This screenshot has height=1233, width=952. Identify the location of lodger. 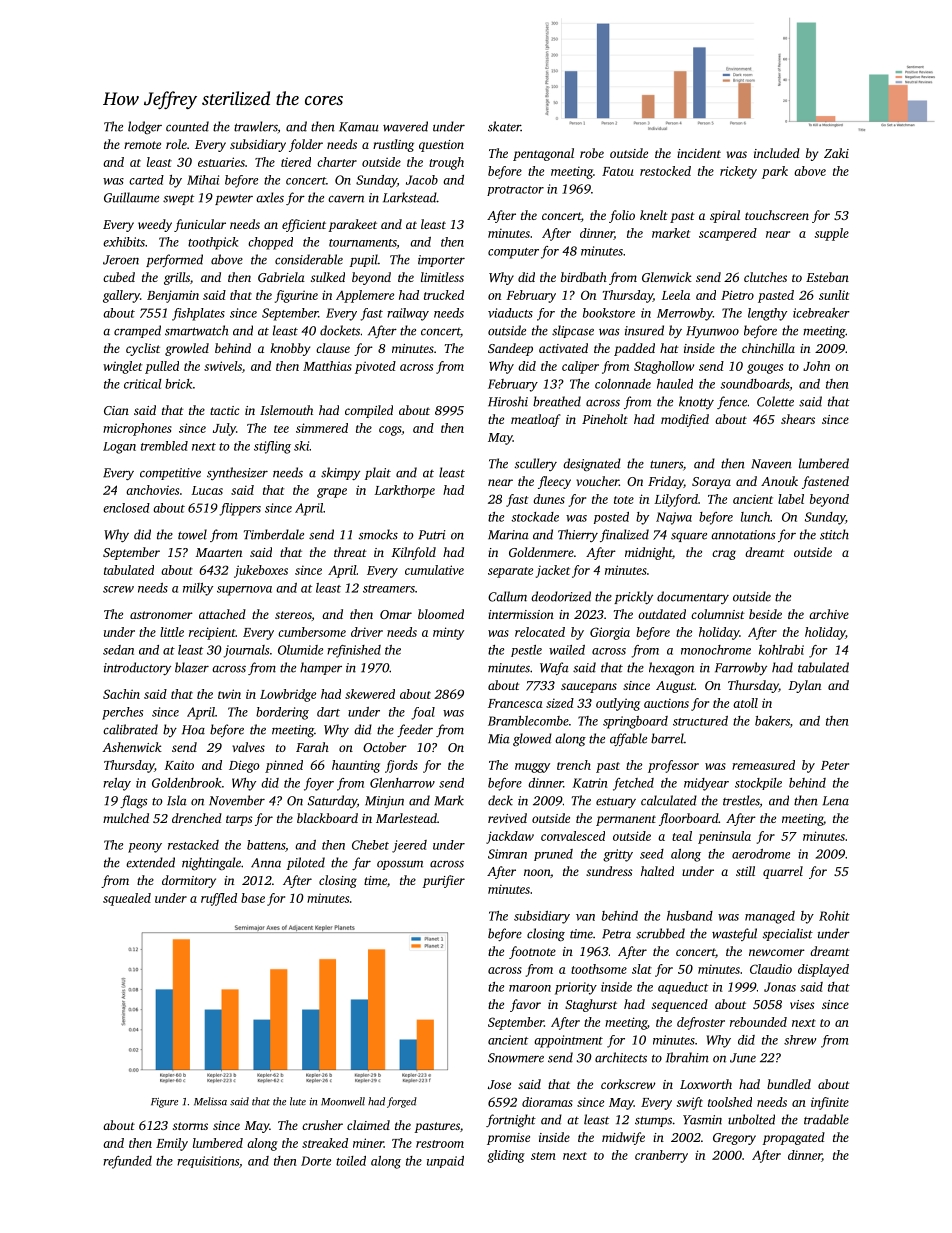
(145, 127).
